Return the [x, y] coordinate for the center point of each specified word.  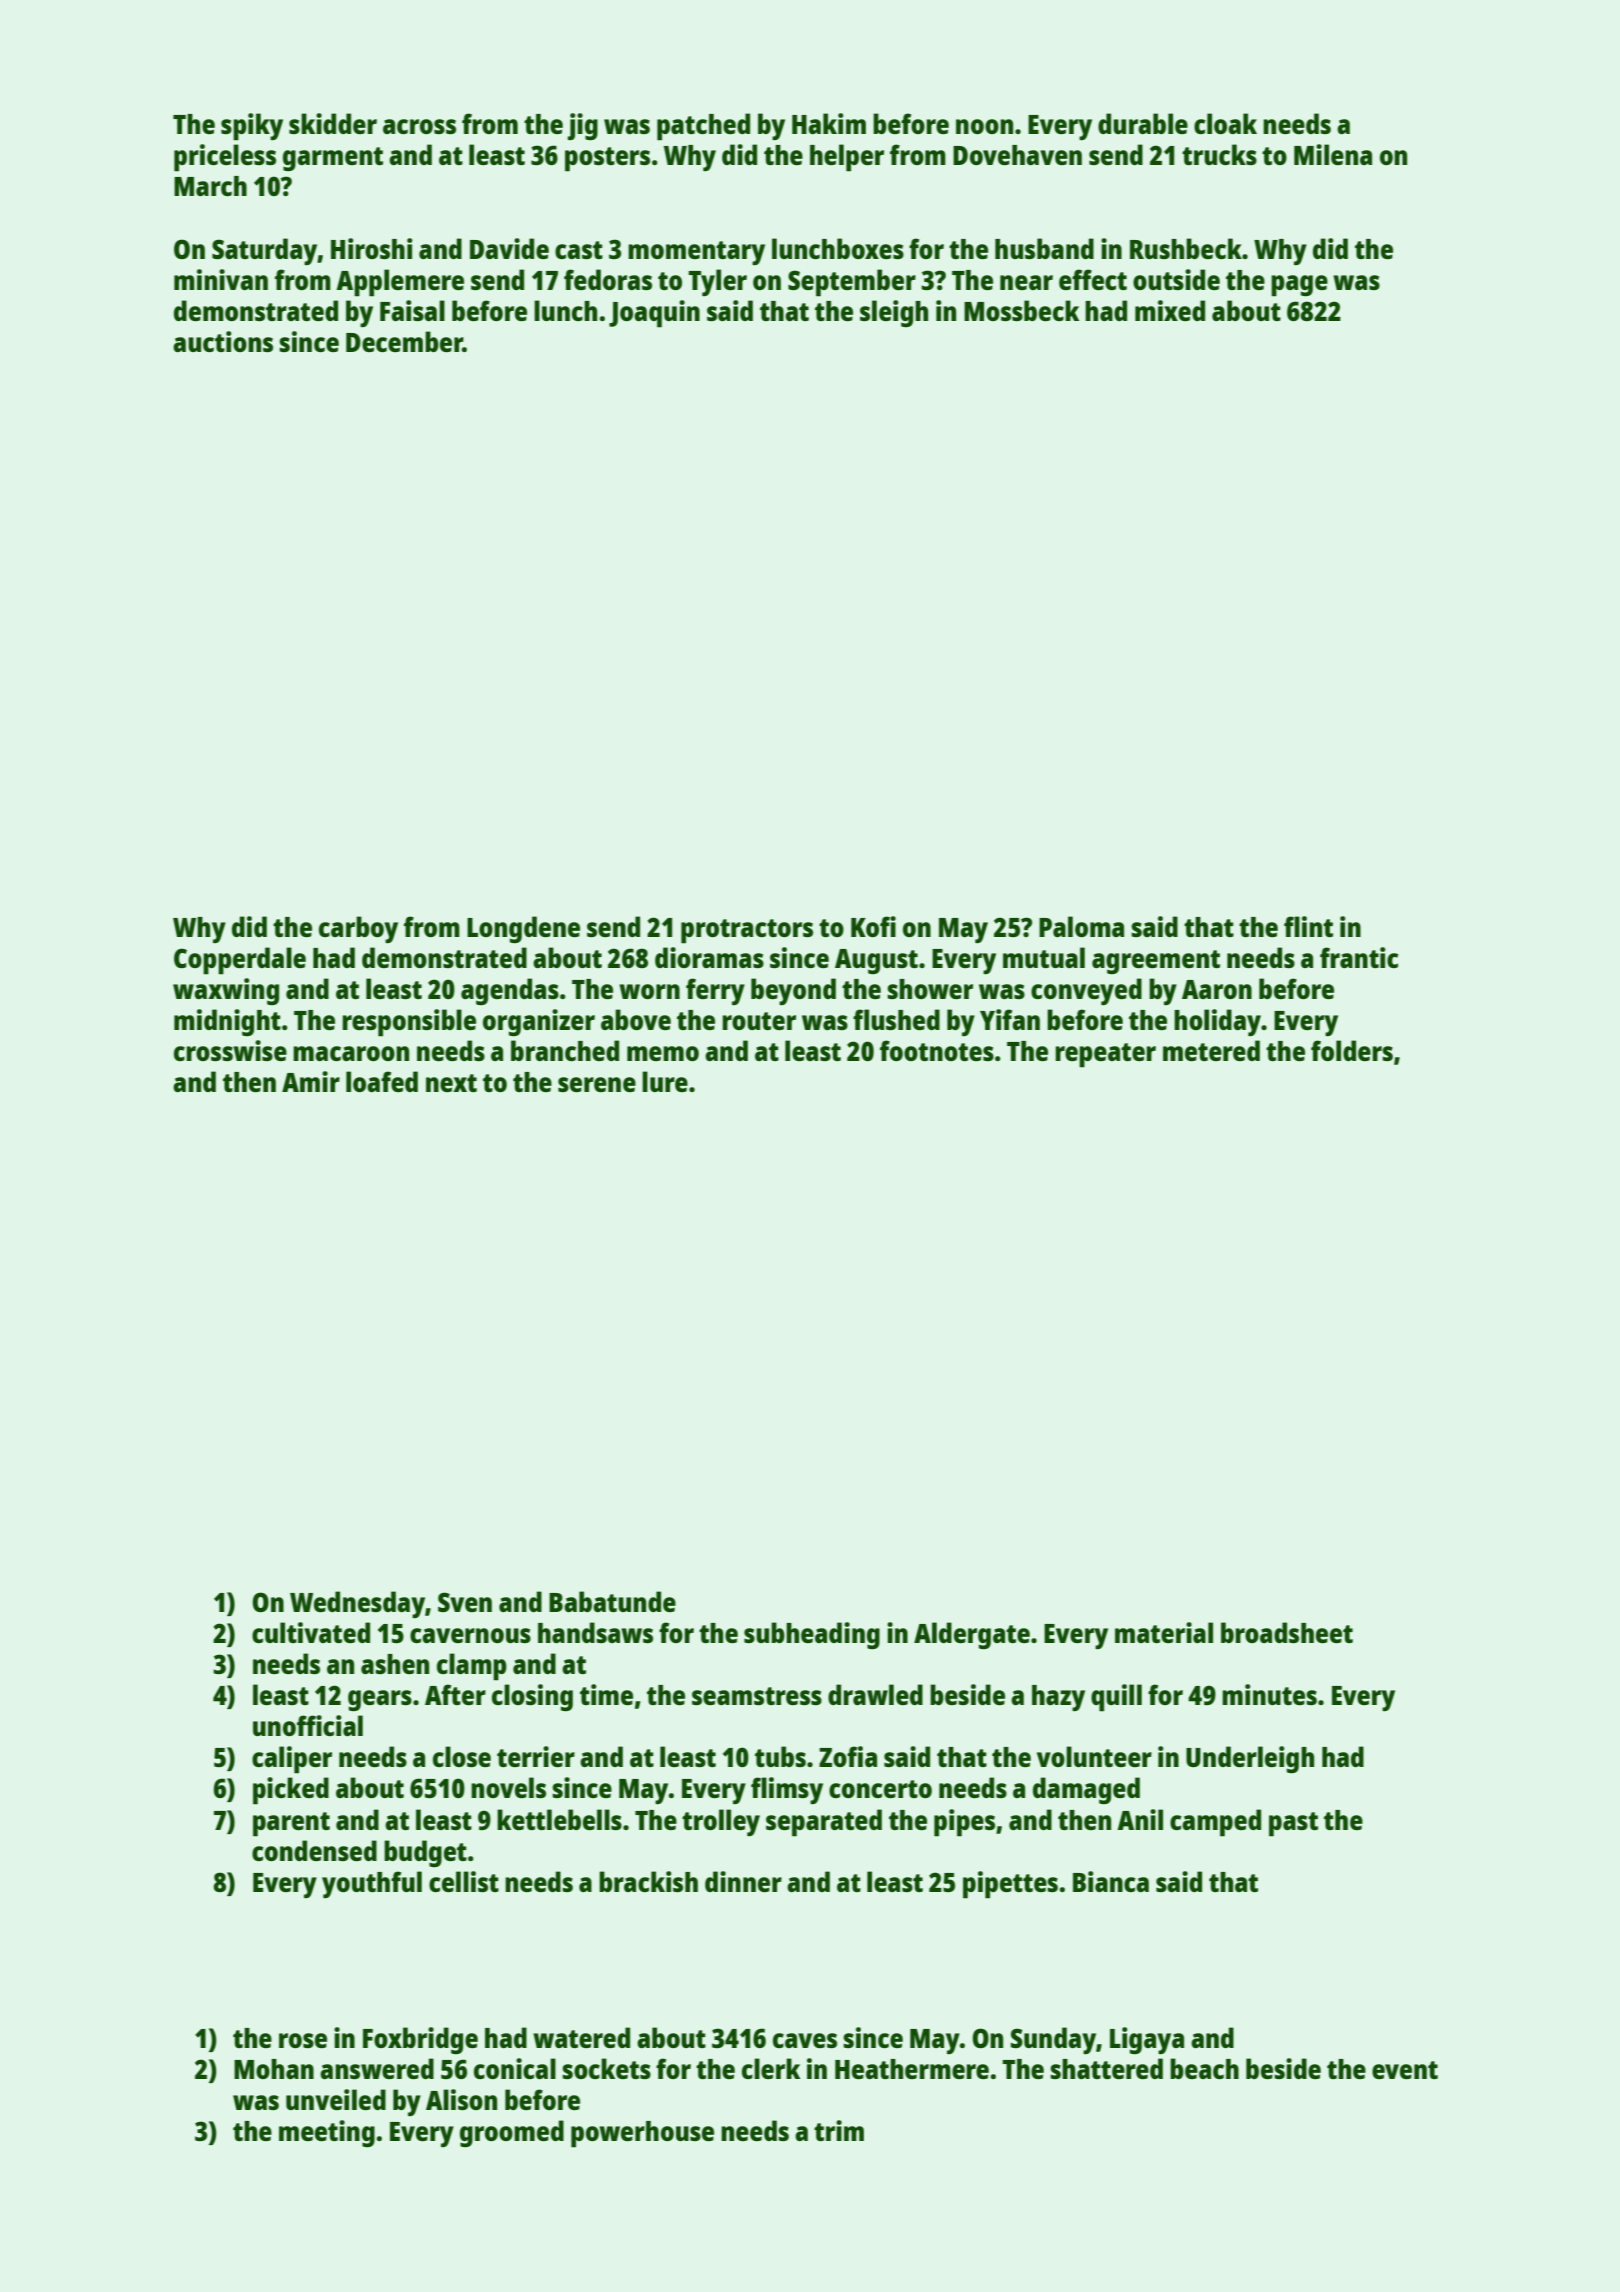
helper [847, 158]
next [451, 1083]
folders [1352, 1050]
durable [1143, 123]
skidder [333, 123]
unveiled [336, 2099]
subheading [812, 1635]
